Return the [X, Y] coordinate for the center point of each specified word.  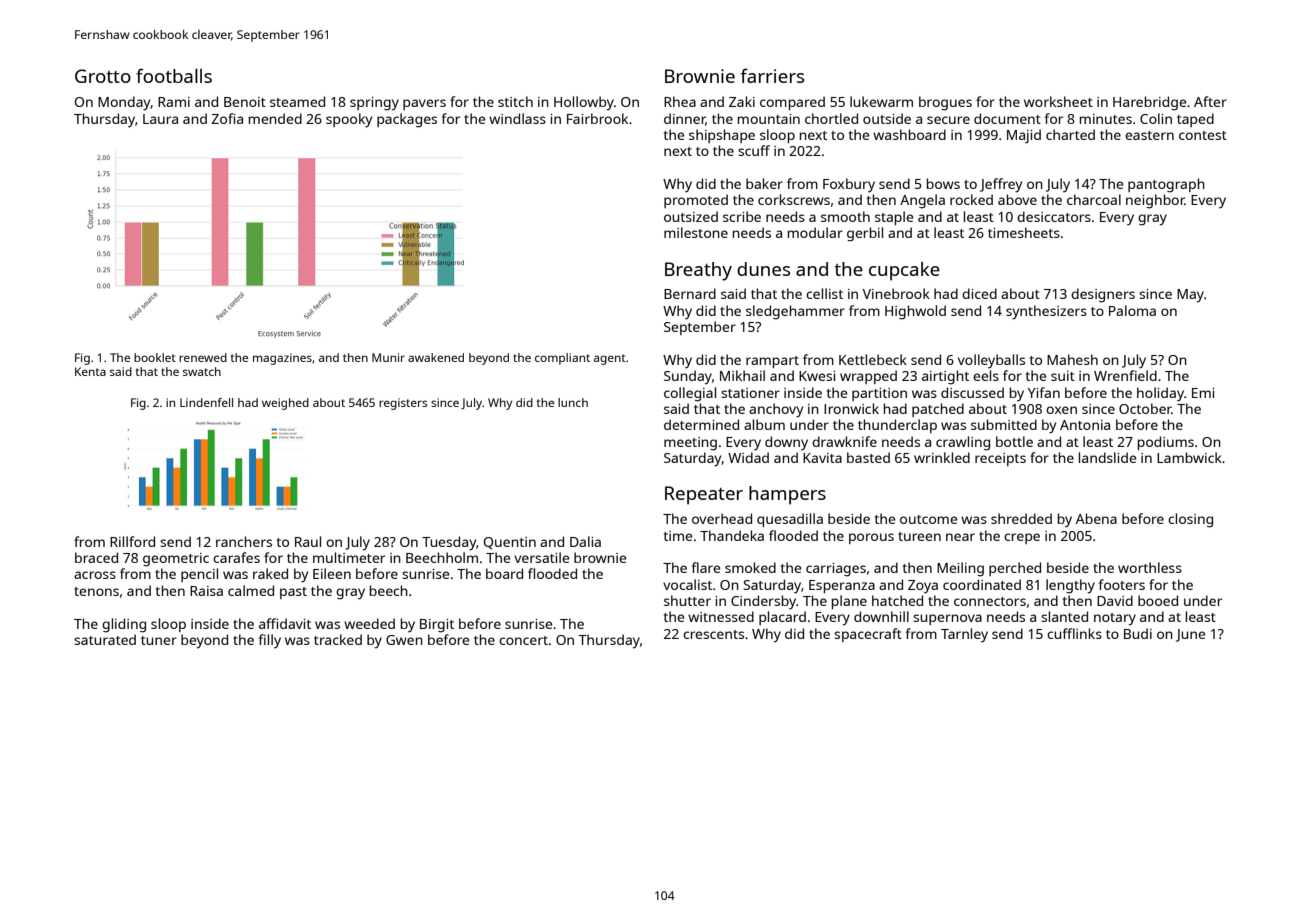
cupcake [904, 271]
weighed [285, 404]
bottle [1014, 441]
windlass [517, 118]
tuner [159, 640]
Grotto [103, 76]
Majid [1024, 136]
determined [701, 424]
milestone [696, 232]
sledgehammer [795, 312]
